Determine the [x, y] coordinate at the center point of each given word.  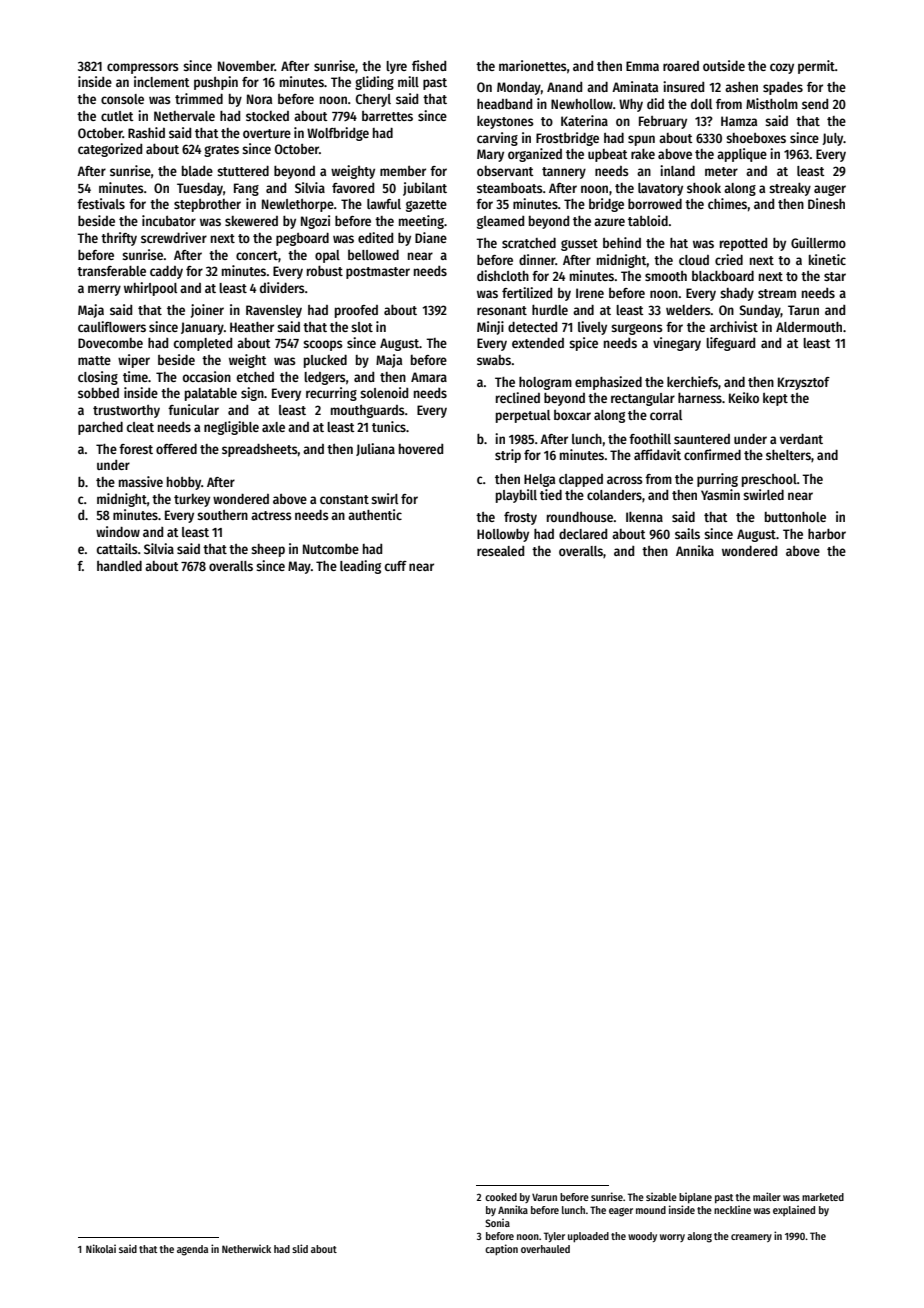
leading [360, 567]
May [299, 567]
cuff [396, 566]
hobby [184, 483]
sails [687, 533]
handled [119, 566]
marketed [823, 1197]
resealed [500, 551]
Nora [259, 99]
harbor [827, 534]
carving [497, 139]
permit [816, 67]
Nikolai [101, 1248]
